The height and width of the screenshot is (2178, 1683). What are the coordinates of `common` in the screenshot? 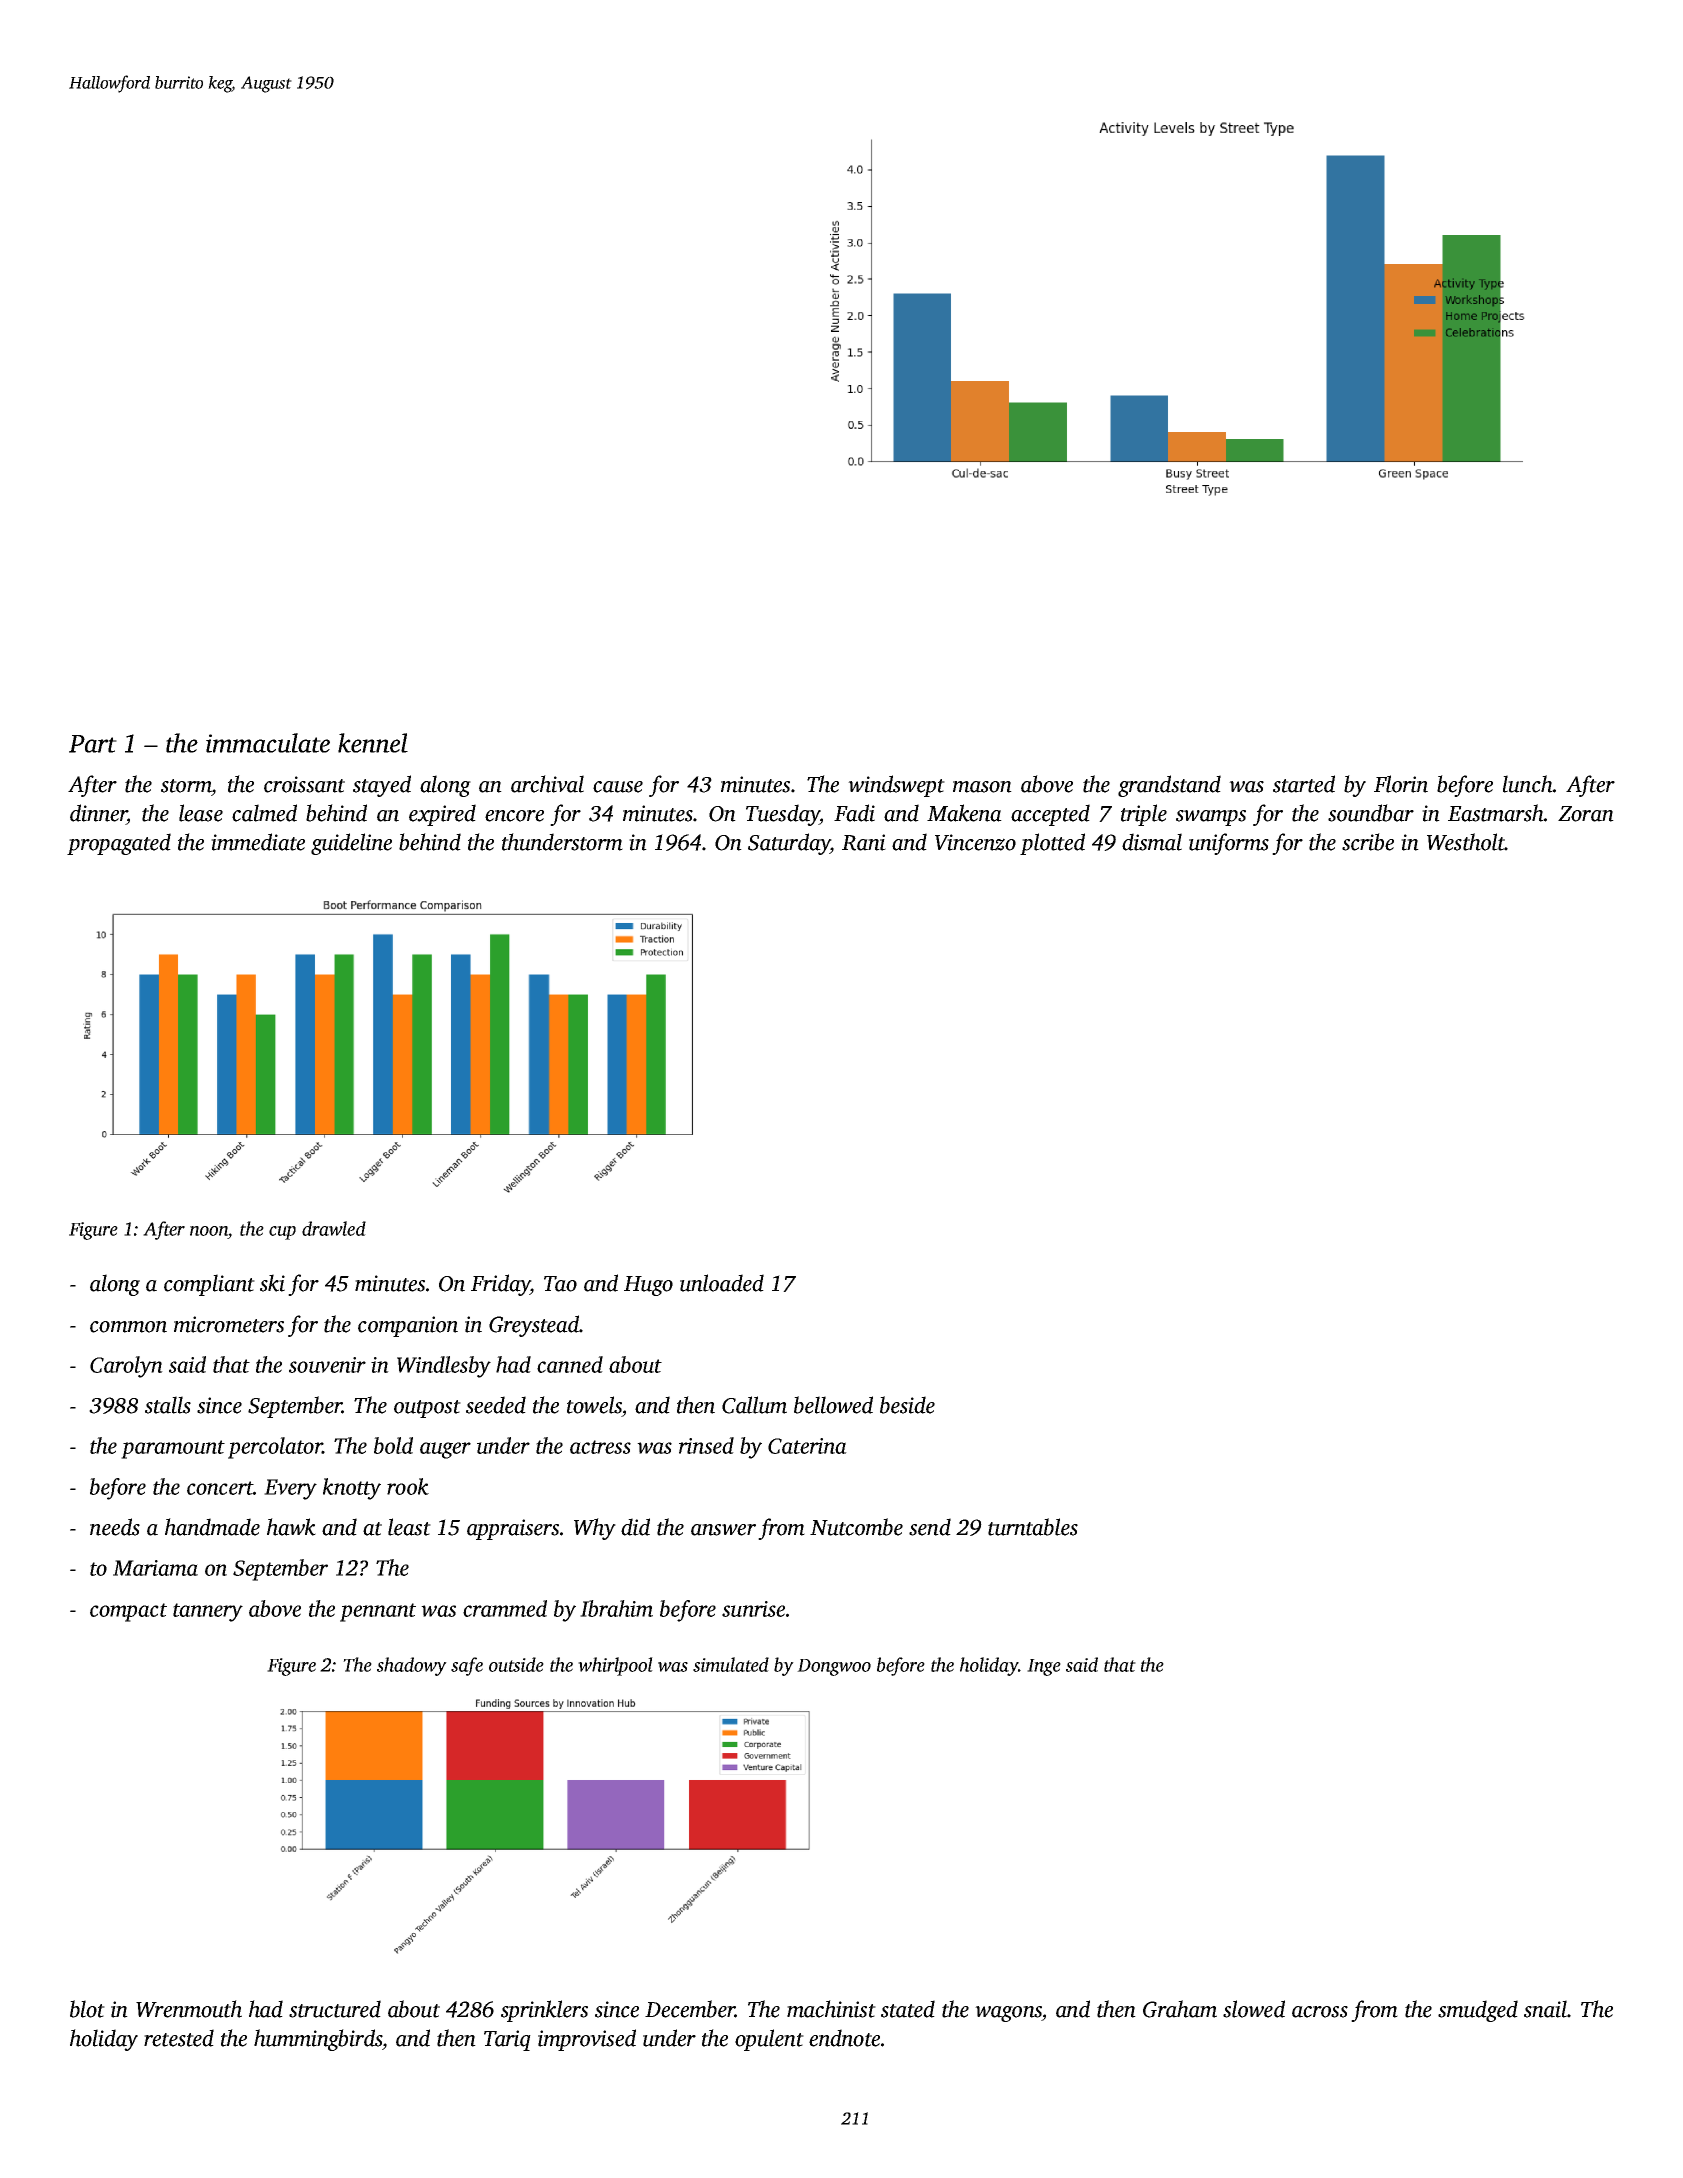 It's located at (128, 1327).
